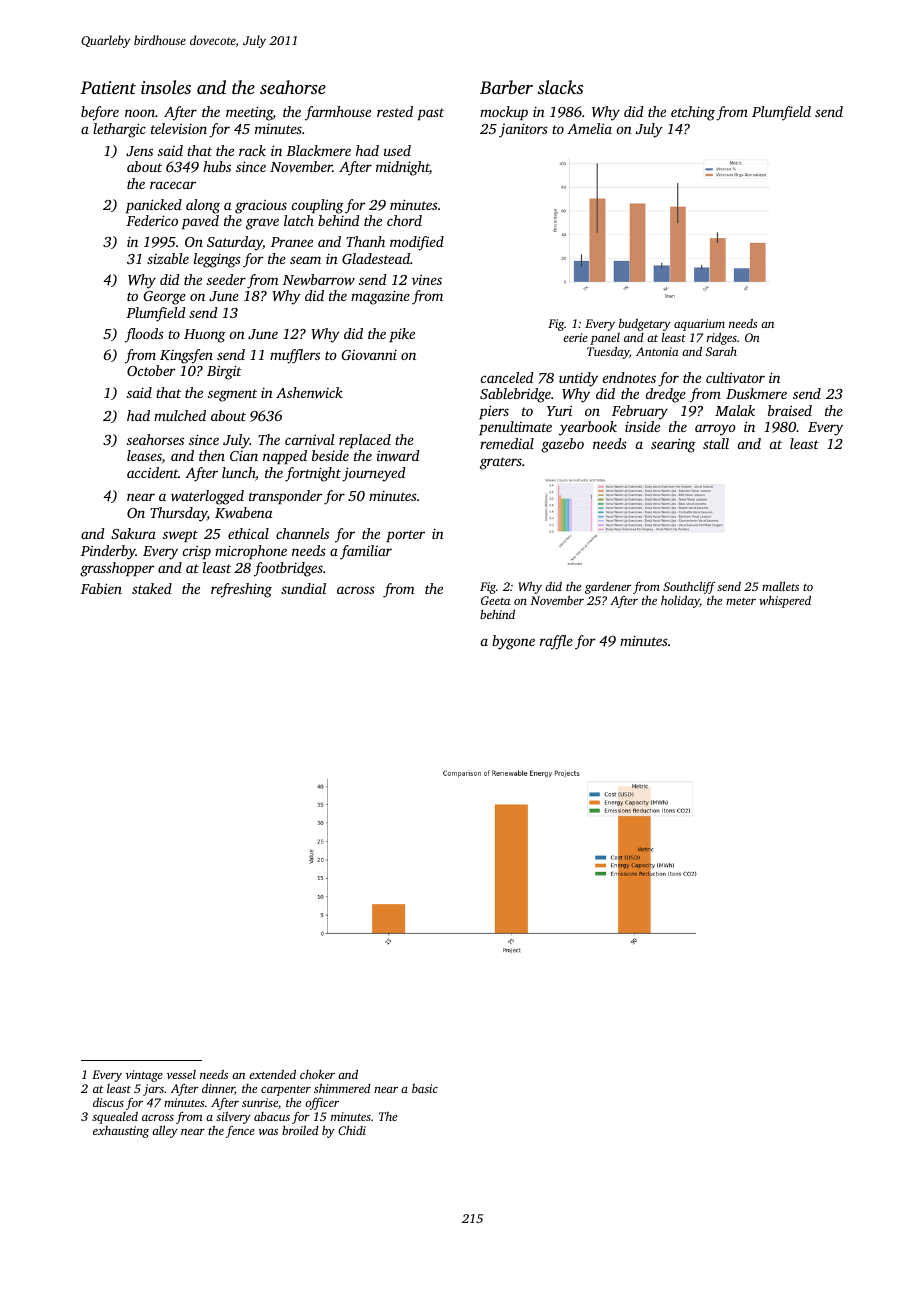 The image size is (924, 1311). I want to click on slacks, so click(560, 87).
